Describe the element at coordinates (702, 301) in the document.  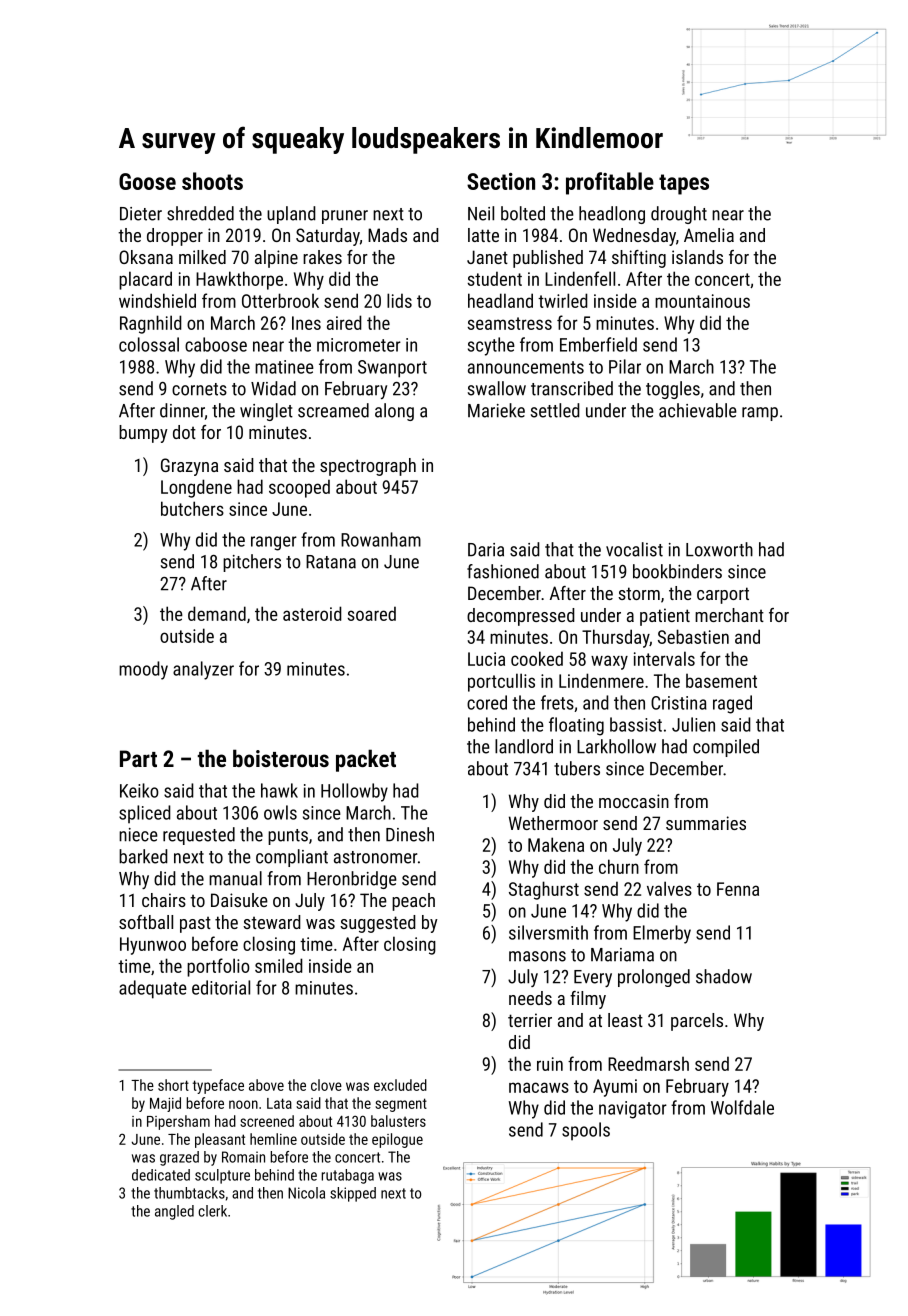
I see `mountainous` at that location.
